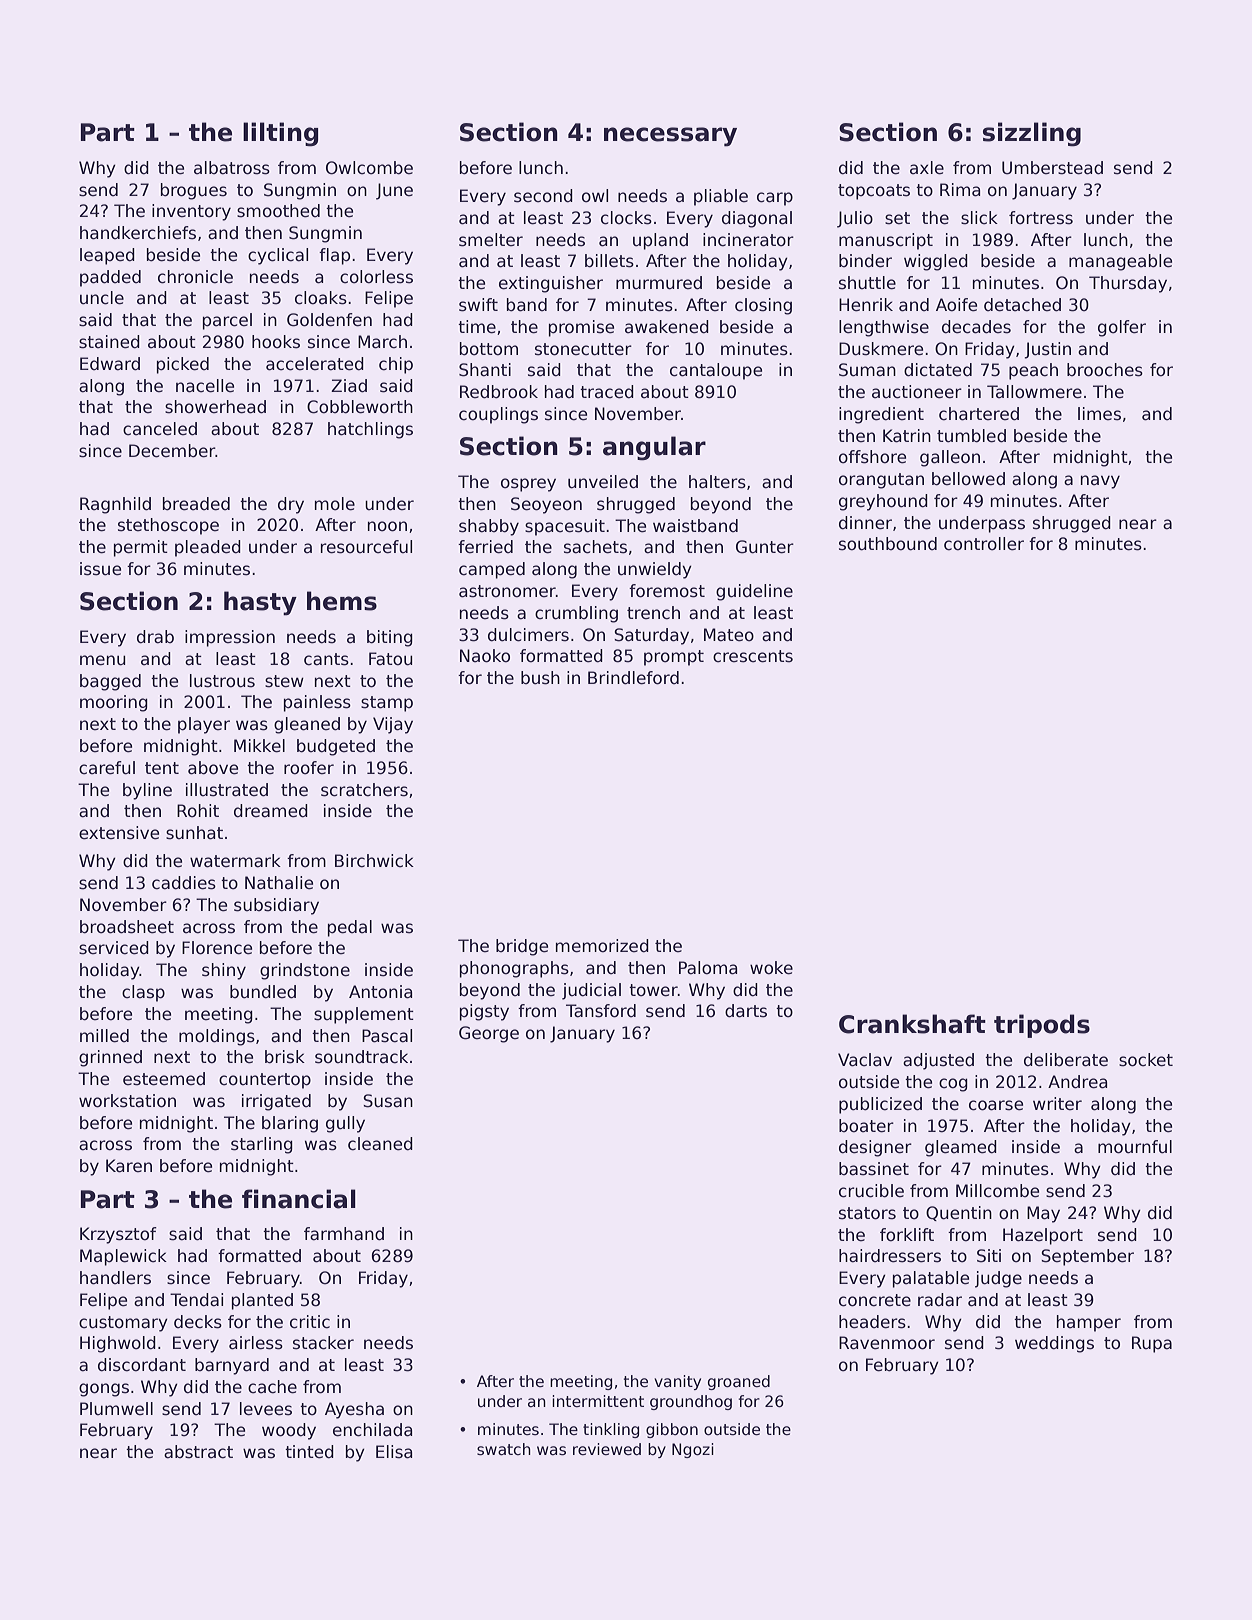 This document has width=1252, height=1620. Describe the element at coordinates (670, 137) in the document. I see `necessary` at that location.
